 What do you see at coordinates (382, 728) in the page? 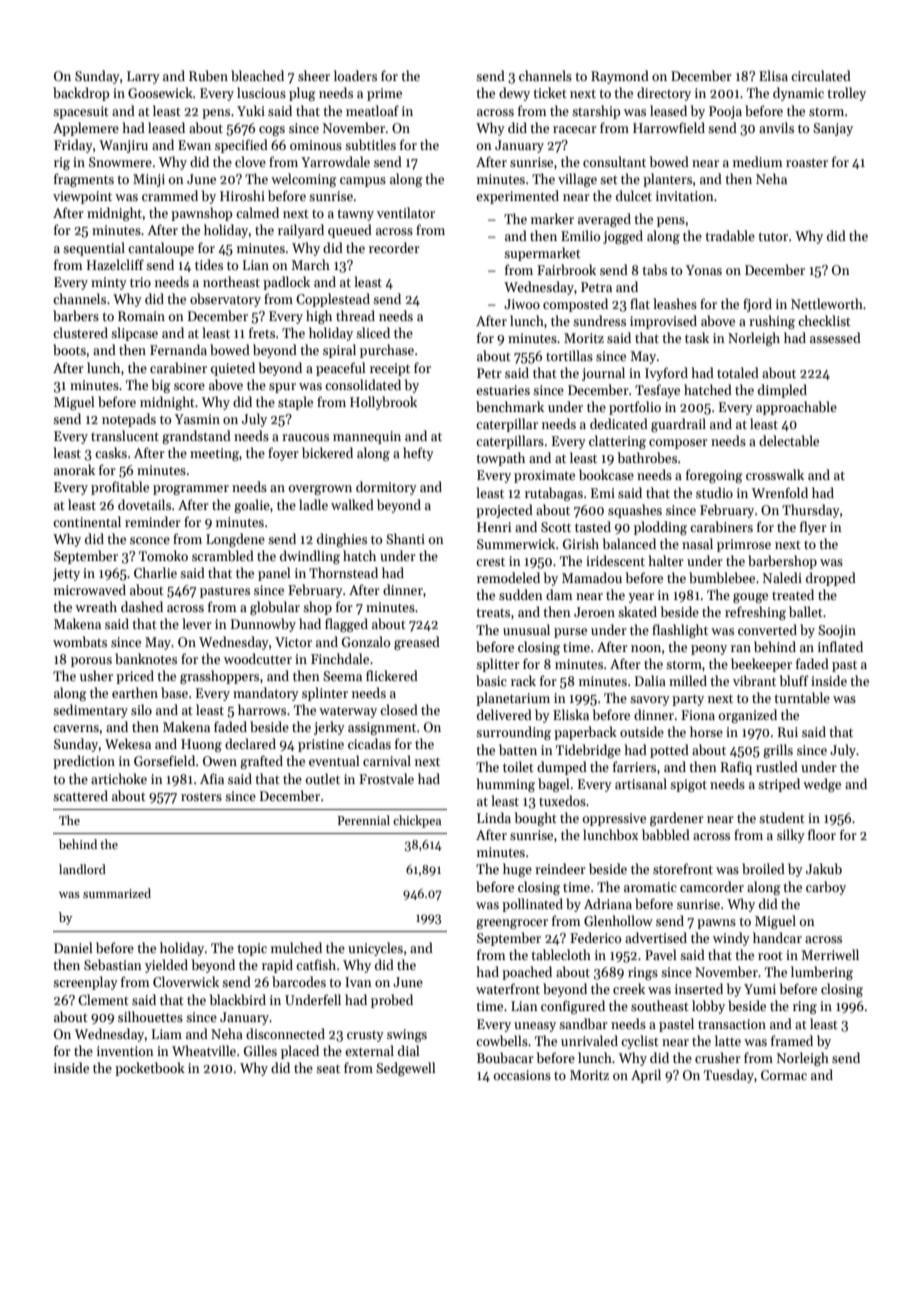
I see `assignment` at bounding box center [382, 728].
